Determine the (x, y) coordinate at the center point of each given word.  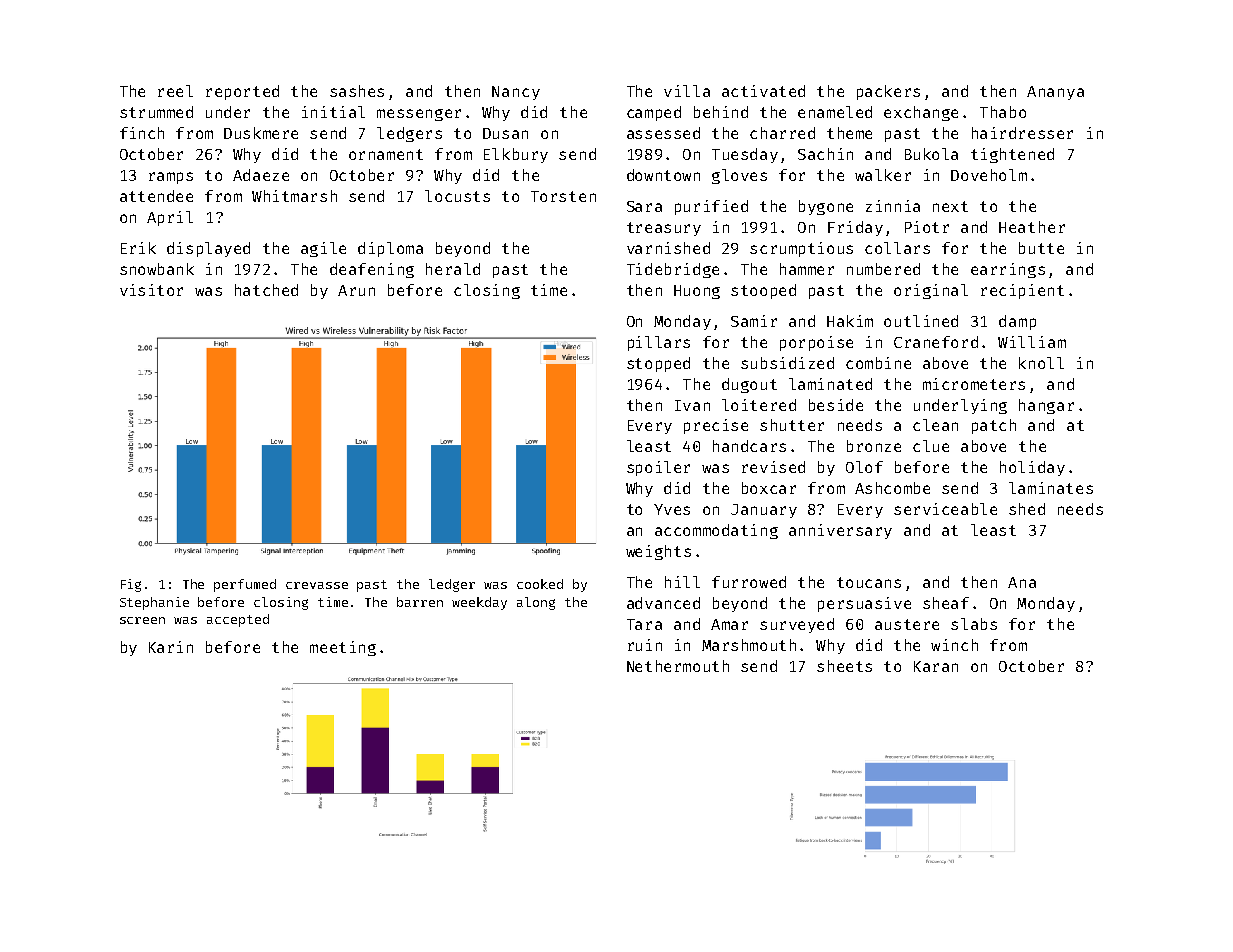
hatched (266, 290)
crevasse (317, 585)
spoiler (658, 468)
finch (142, 133)
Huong (697, 292)
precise (716, 426)
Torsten (563, 196)
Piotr (927, 227)
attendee (156, 196)
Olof (864, 467)
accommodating (716, 531)
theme (849, 133)
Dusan (505, 133)
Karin (171, 647)
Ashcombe (892, 488)
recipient (1022, 291)
